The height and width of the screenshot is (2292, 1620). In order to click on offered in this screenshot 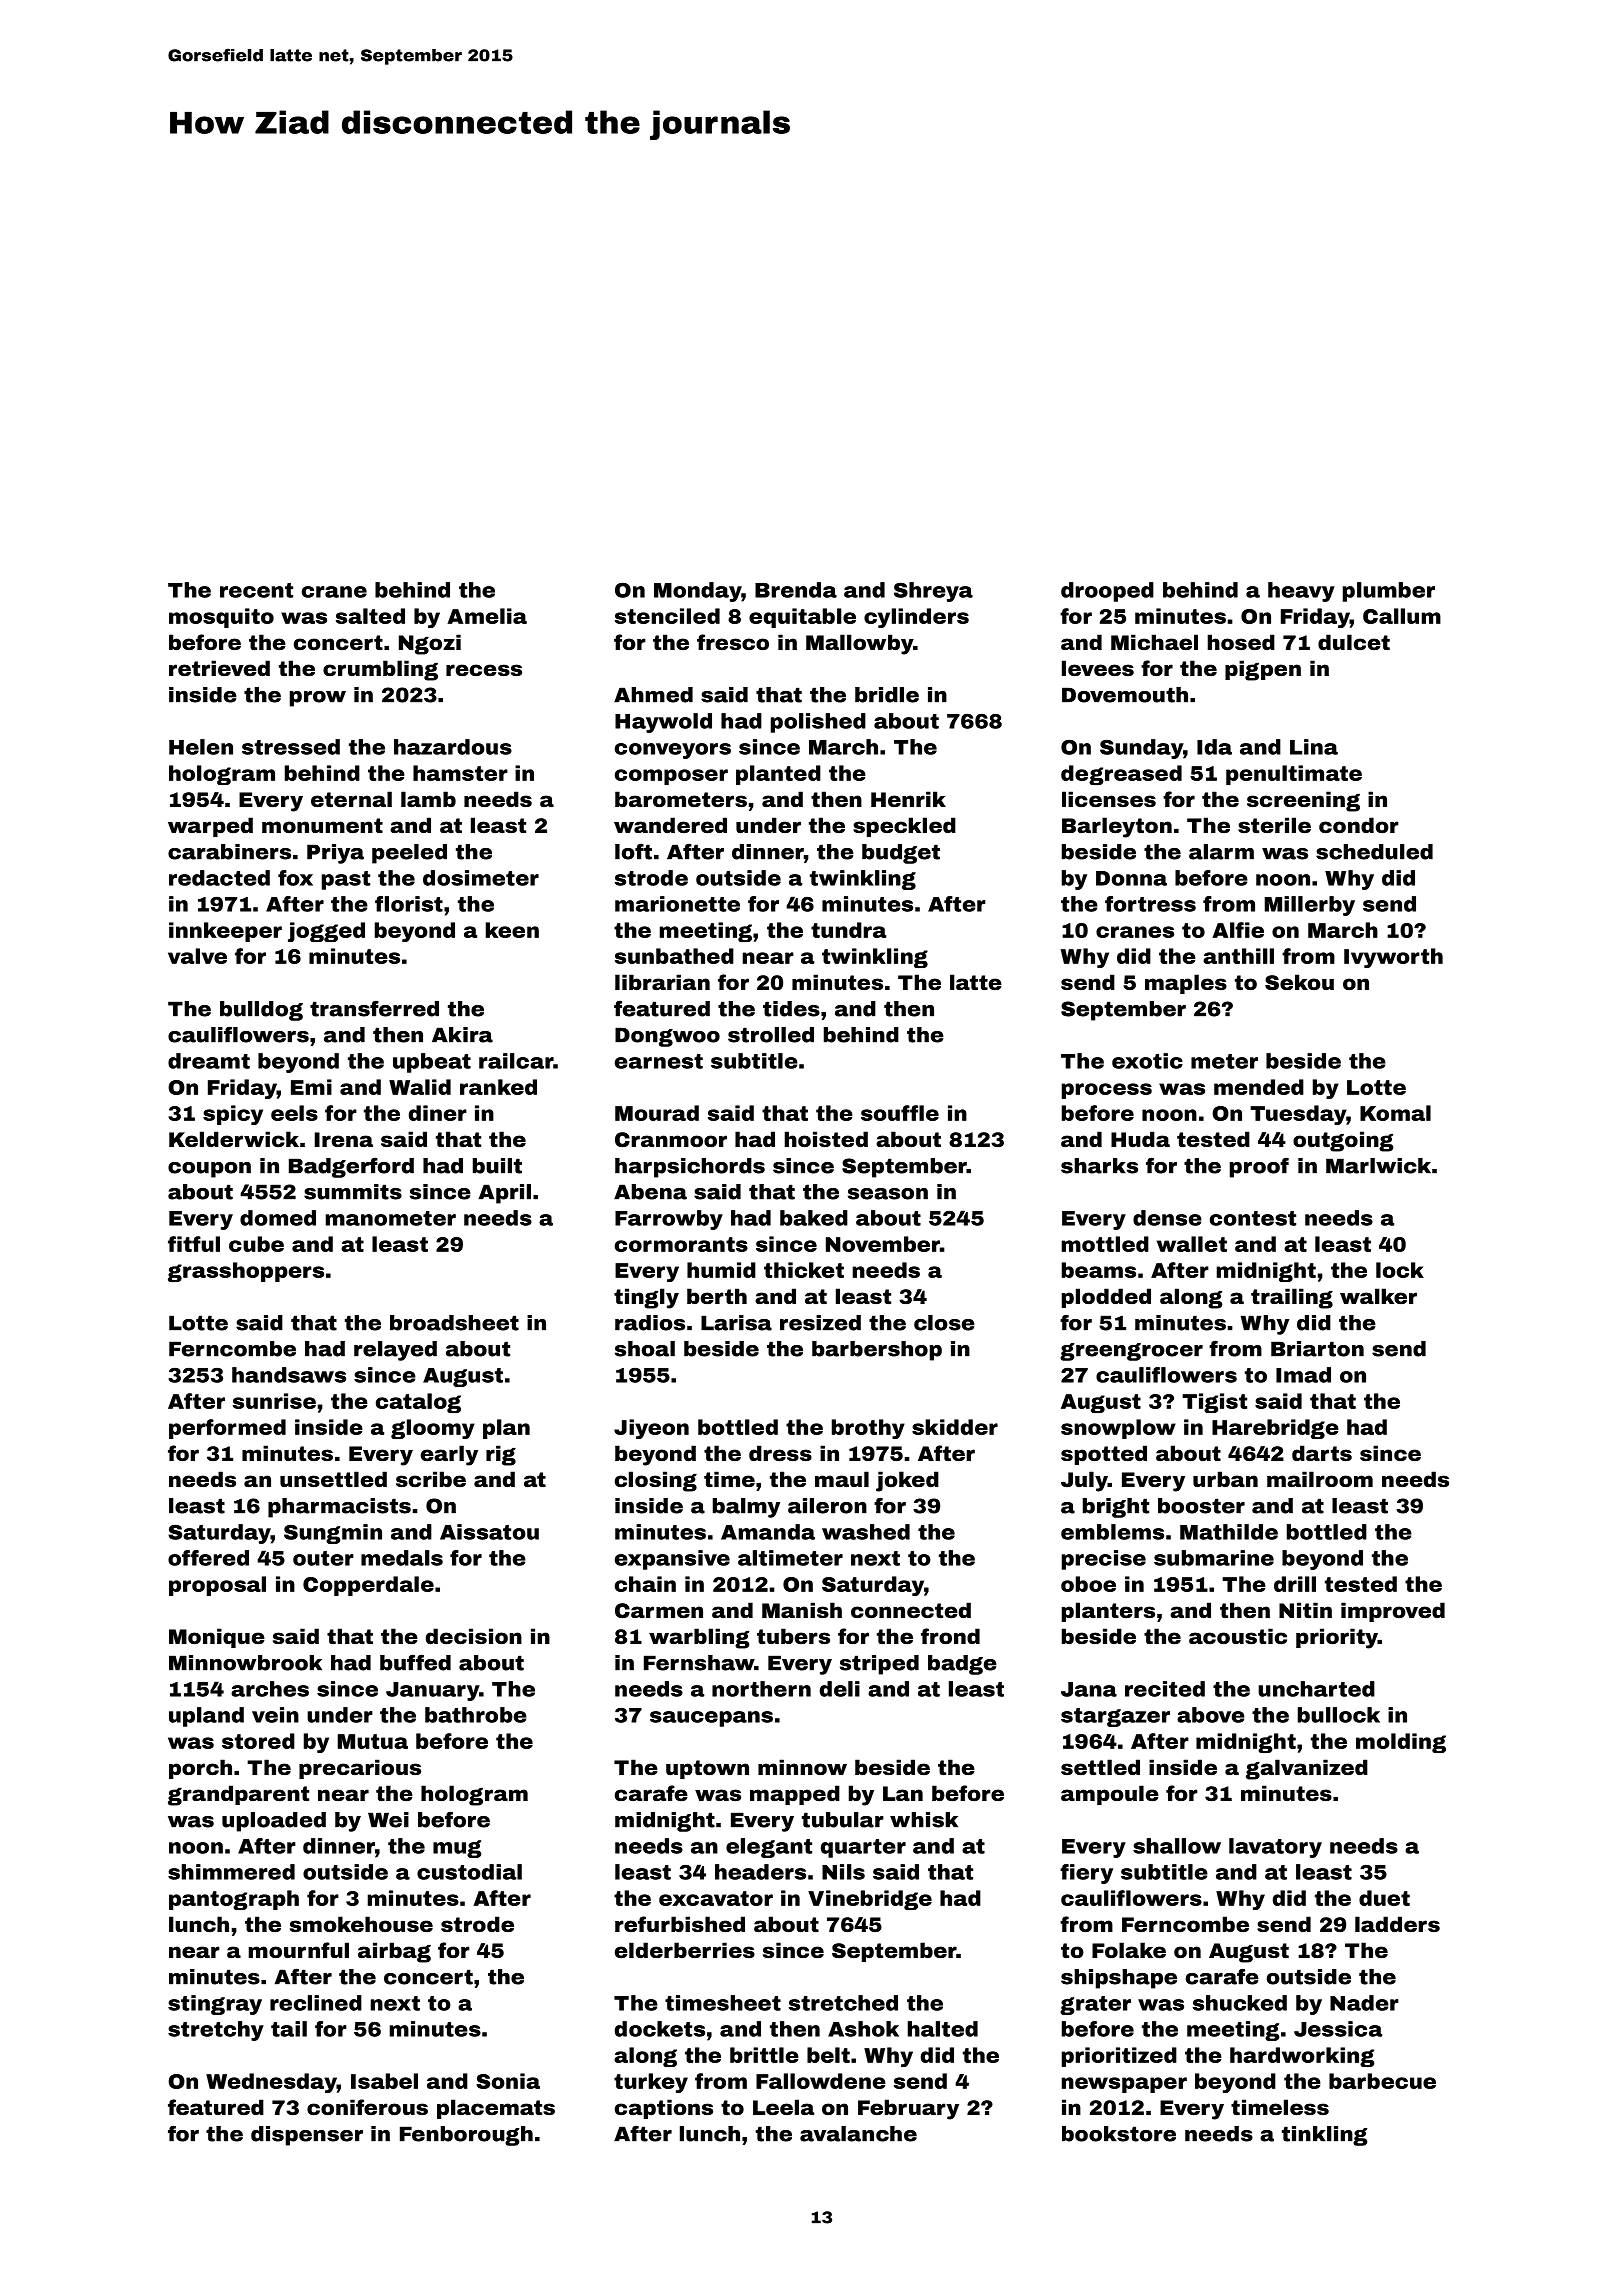, I will do `click(208, 1558)`.
